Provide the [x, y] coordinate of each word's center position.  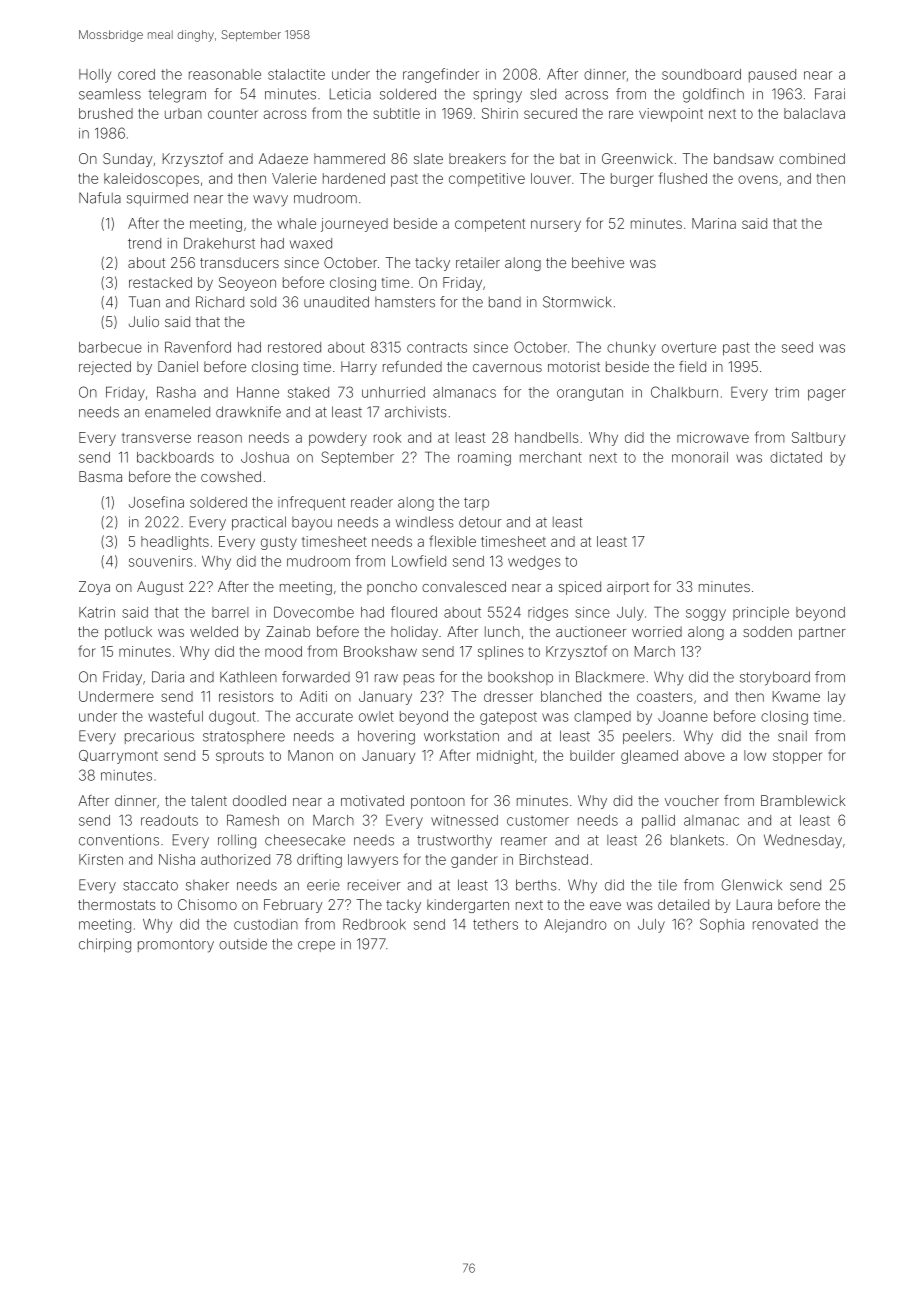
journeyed [354, 225]
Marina [714, 223]
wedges [534, 563]
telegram [177, 95]
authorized [235, 859]
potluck [128, 633]
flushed [683, 178]
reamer [524, 841]
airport [628, 588]
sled [543, 94]
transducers [239, 262]
